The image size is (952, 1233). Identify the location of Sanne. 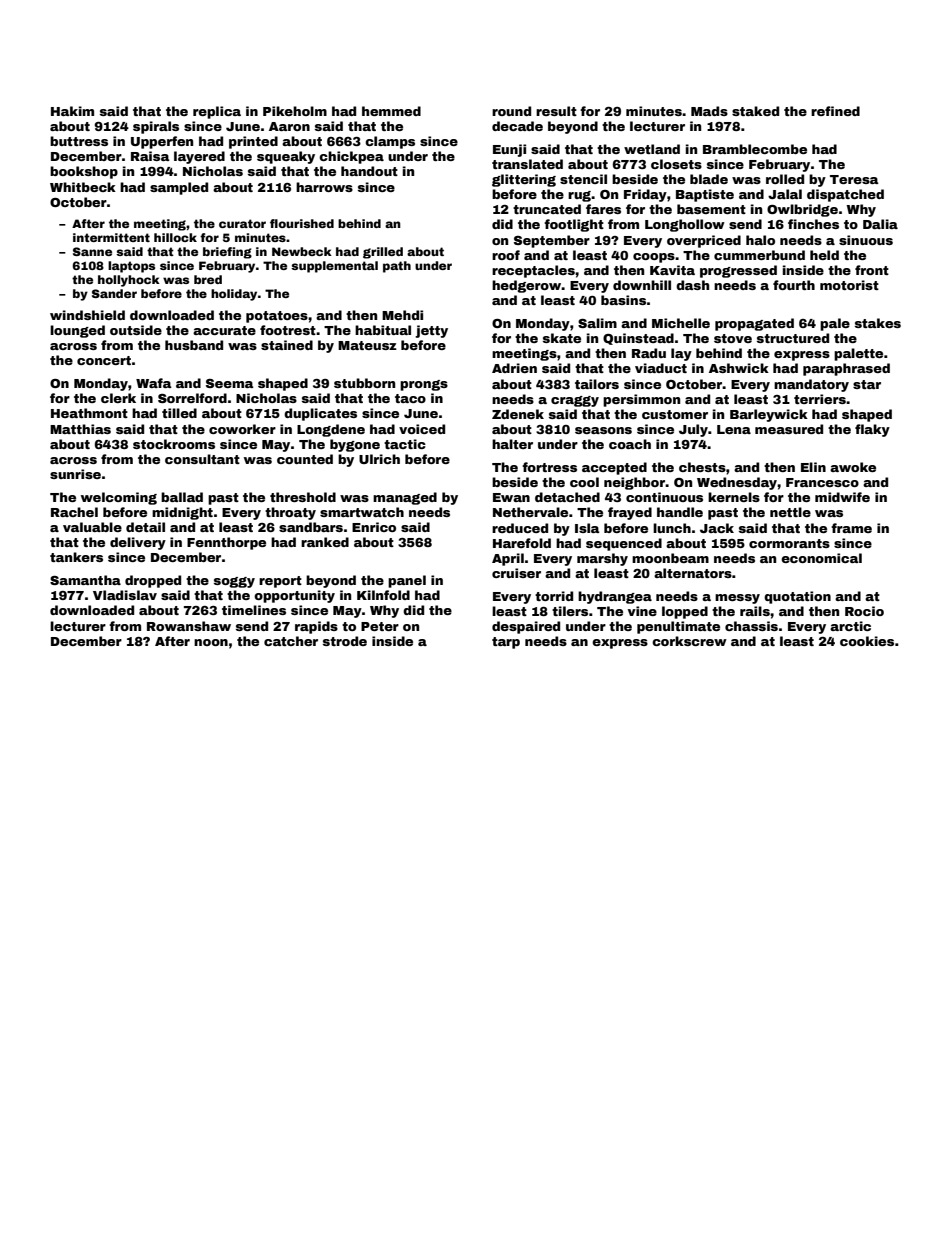
(92, 251).
